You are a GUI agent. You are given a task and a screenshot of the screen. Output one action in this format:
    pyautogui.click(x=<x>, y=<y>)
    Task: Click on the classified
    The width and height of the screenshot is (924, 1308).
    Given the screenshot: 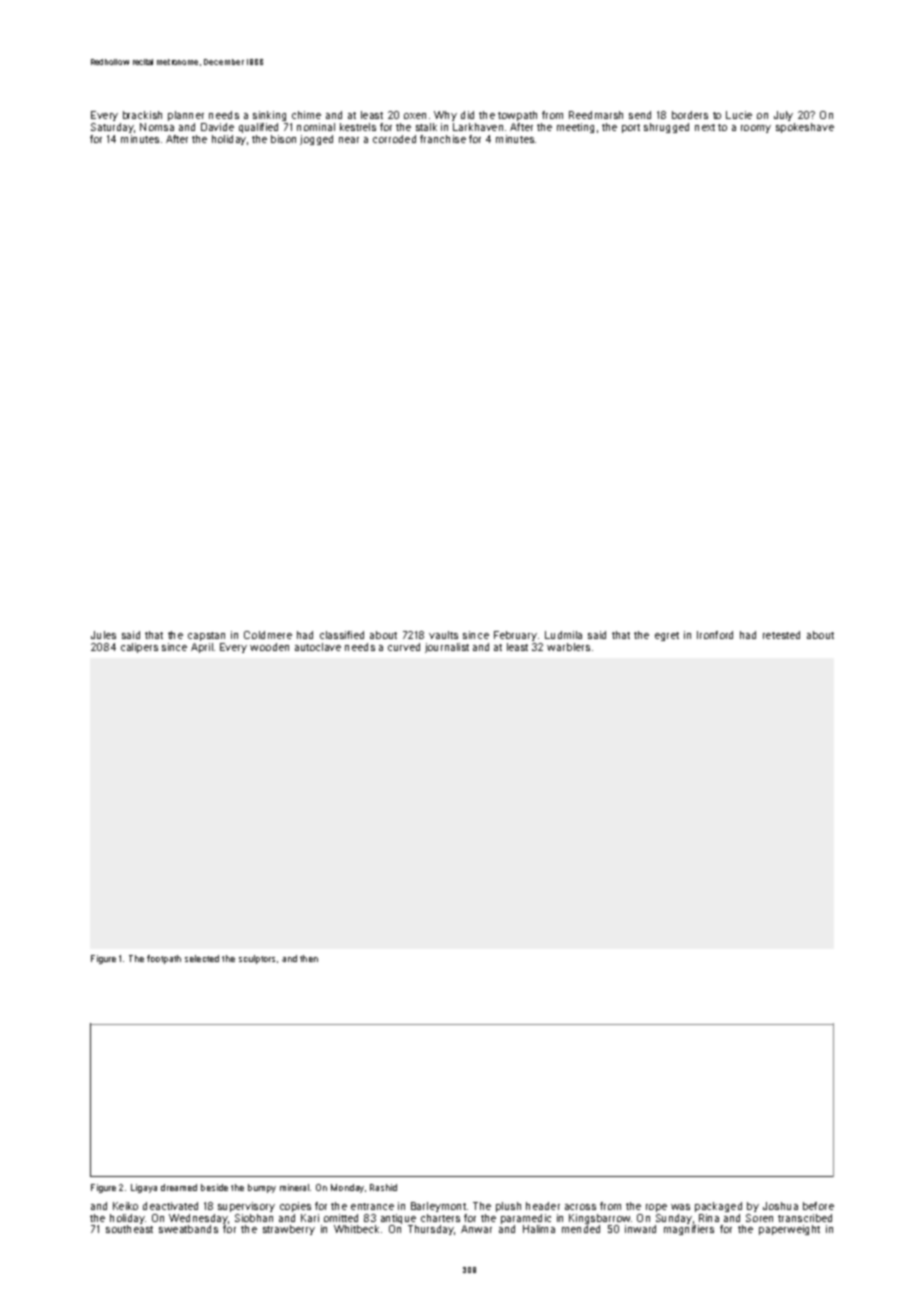 What is the action you would take?
    pyautogui.click(x=342, y=635)
